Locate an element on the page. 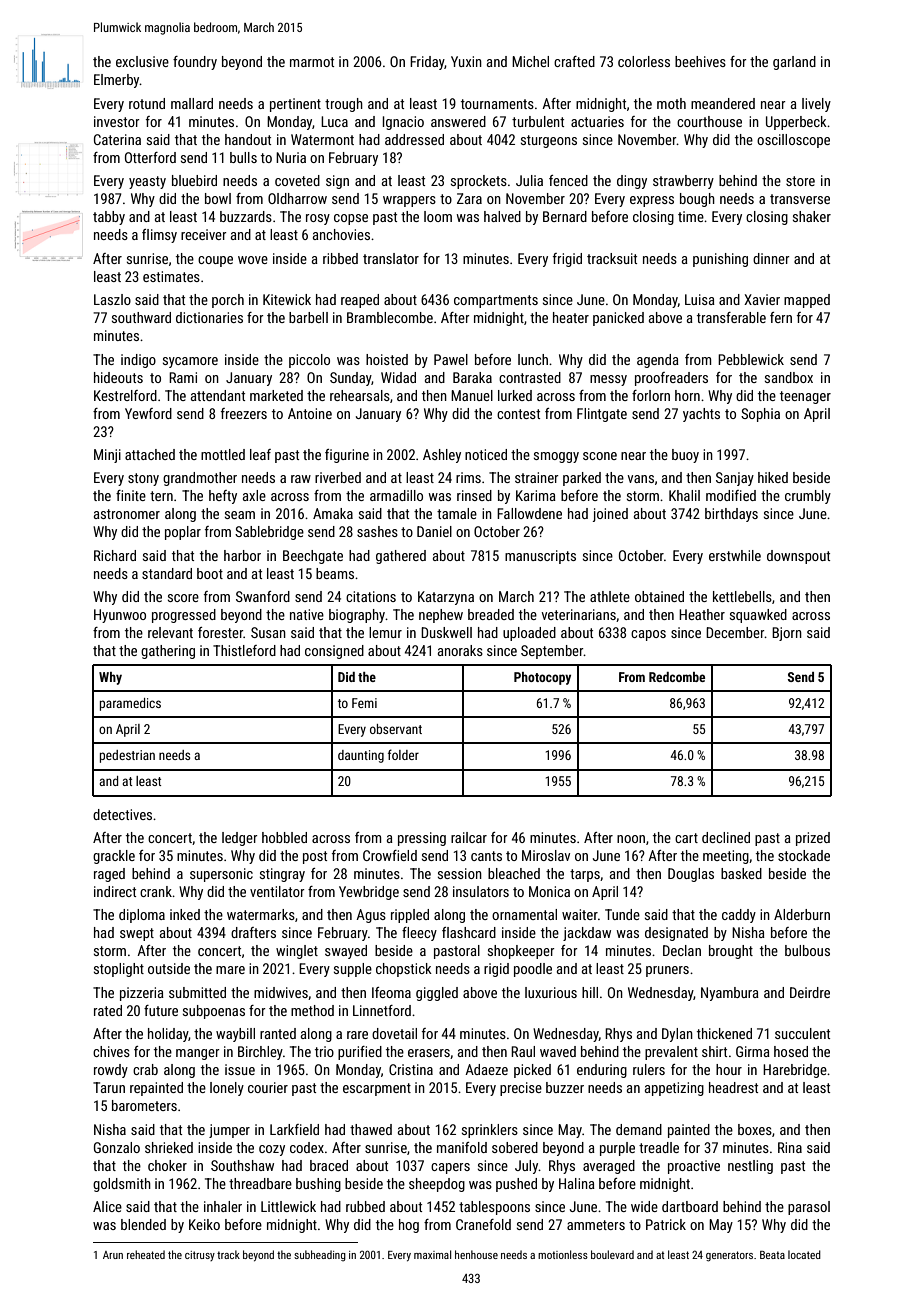 Image resolution: width=924 pixels, height=1308 pixels. marmot is located at coordinates (312, 62).
